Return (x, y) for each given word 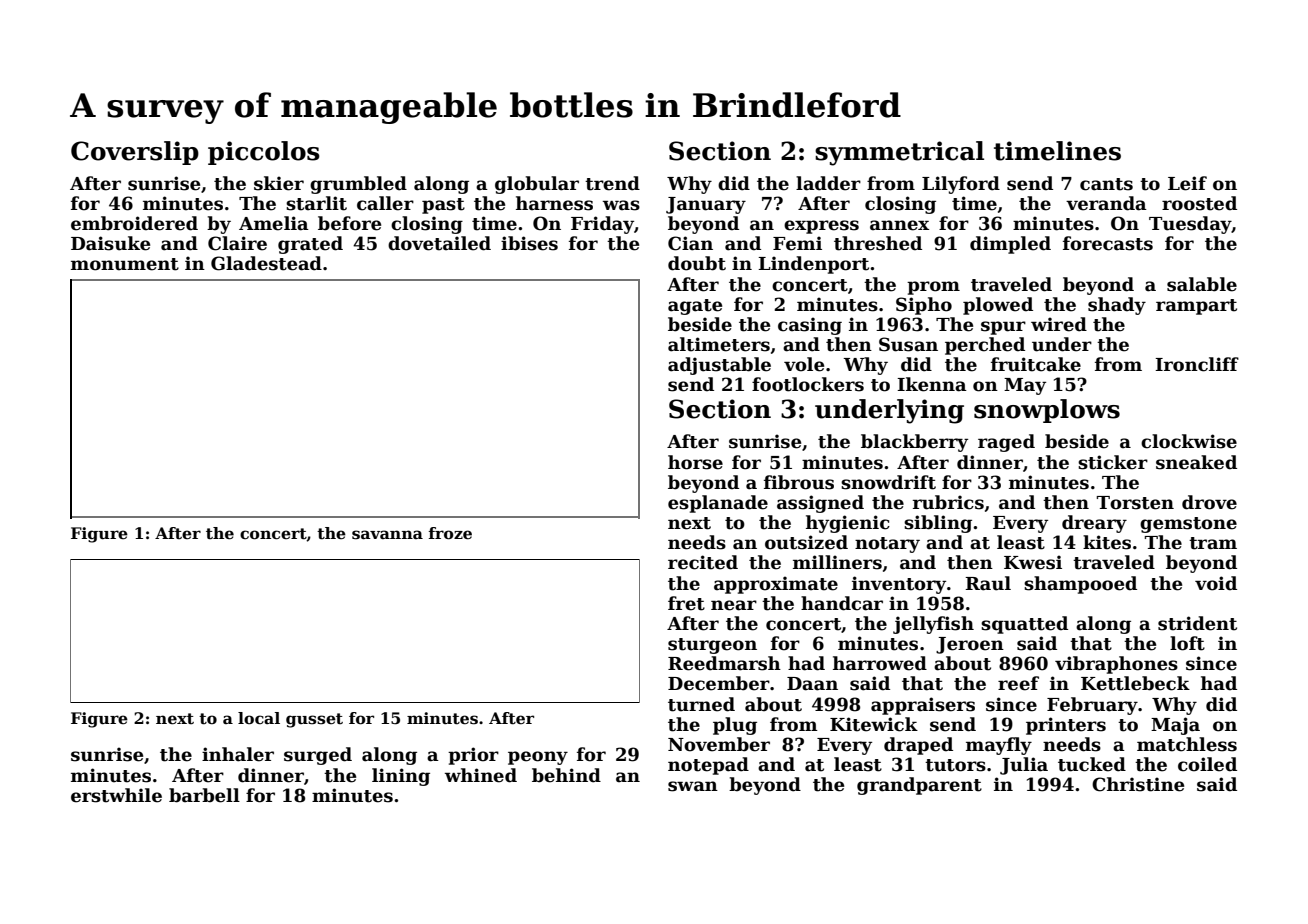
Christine (1138, 784)
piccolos (264, 153)
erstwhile (116, 795)
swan (693, 786)
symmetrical (899, 153)
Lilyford (961, 185)
